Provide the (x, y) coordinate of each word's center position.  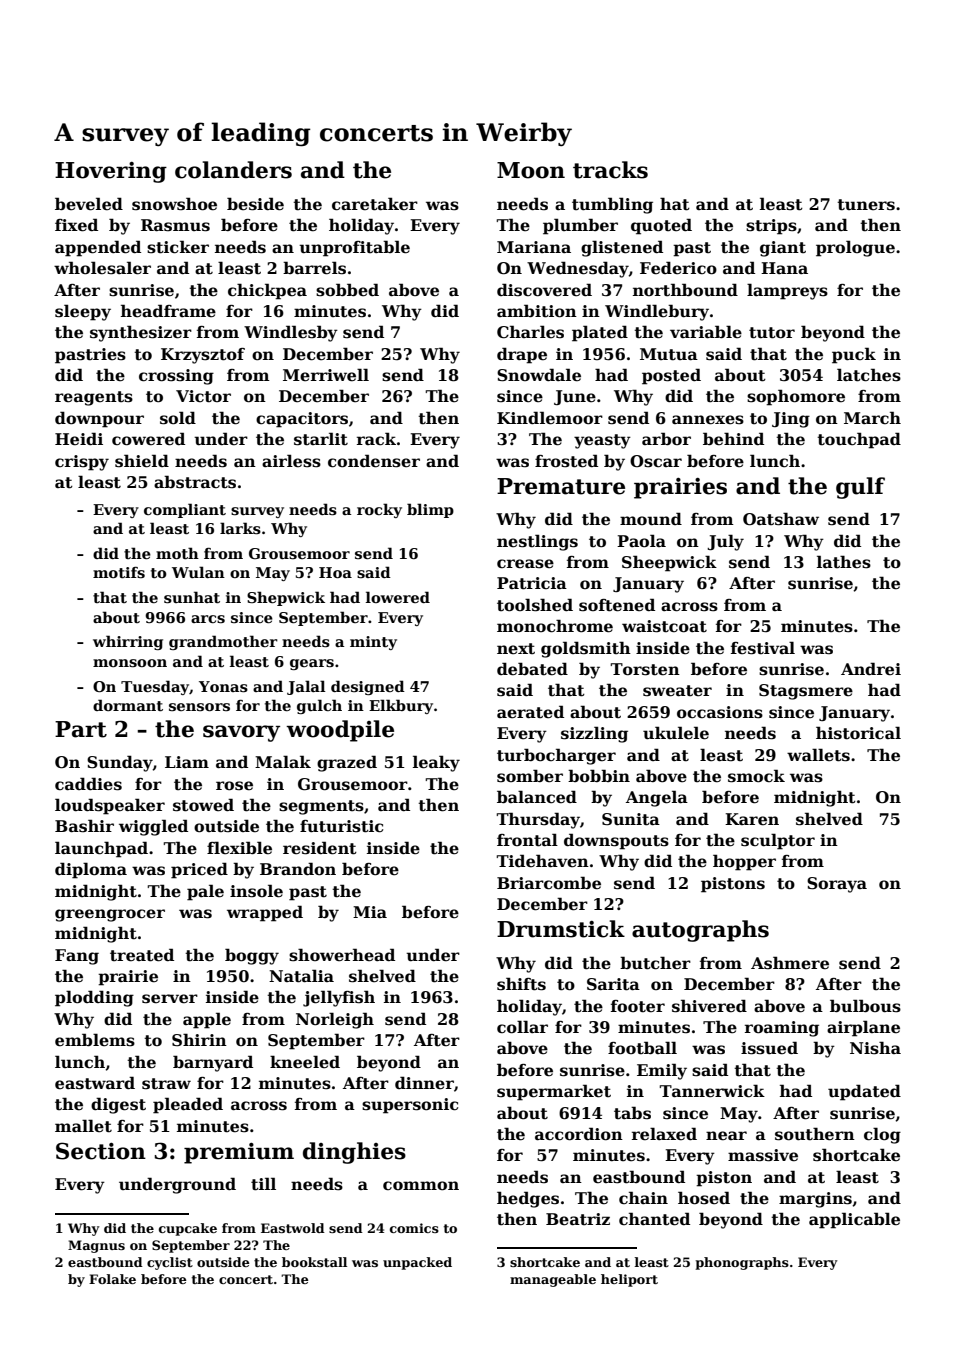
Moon (531, 170)
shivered (709, 1006)
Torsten (645, 669)
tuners (866, 205)
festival (763, 648)
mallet (83, 1126)
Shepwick (286, 598)
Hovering (111, 172)
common (421, 1186)
